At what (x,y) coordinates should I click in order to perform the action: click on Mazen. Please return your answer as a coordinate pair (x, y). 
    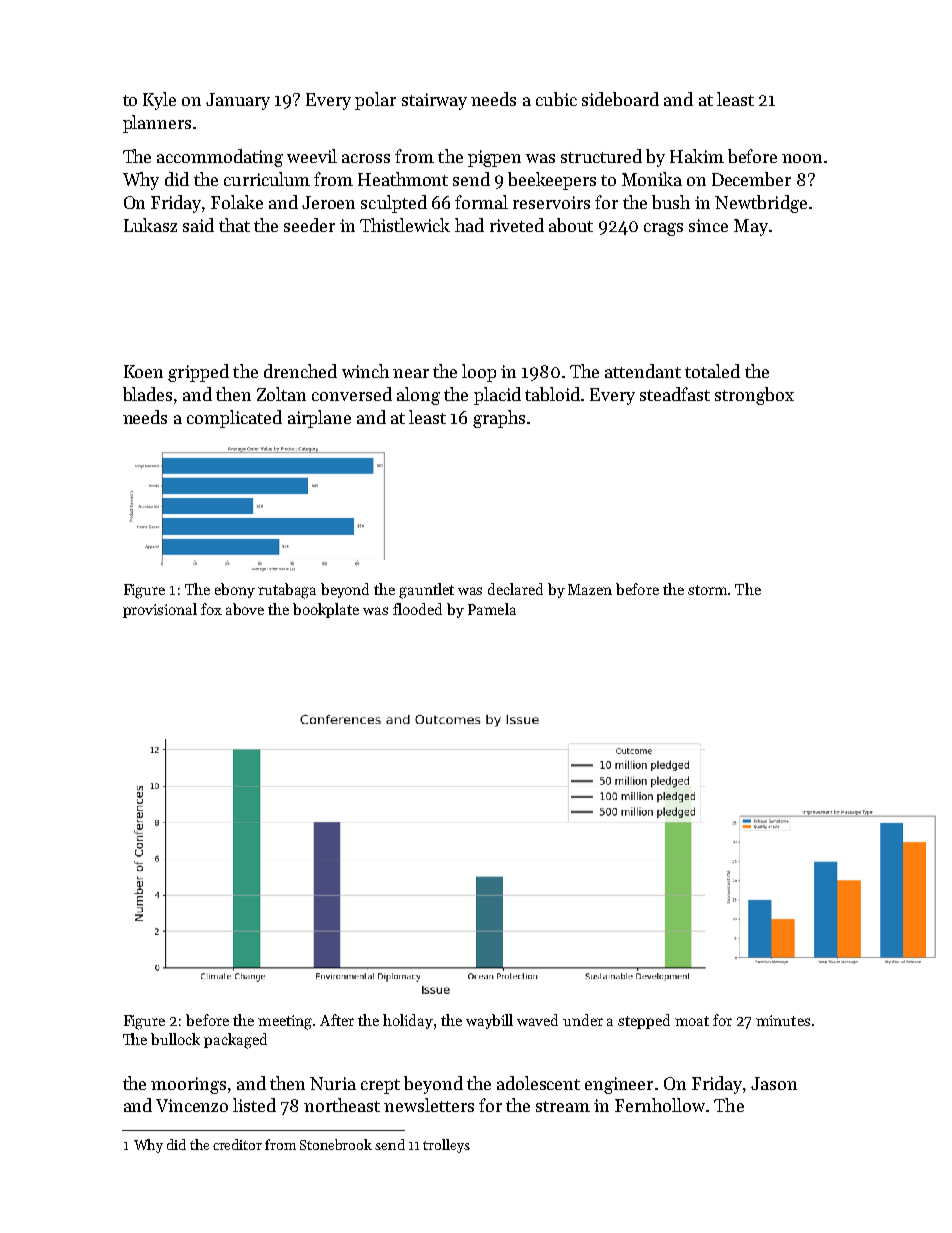
    Looking at the image, I should click on (590, 589).
